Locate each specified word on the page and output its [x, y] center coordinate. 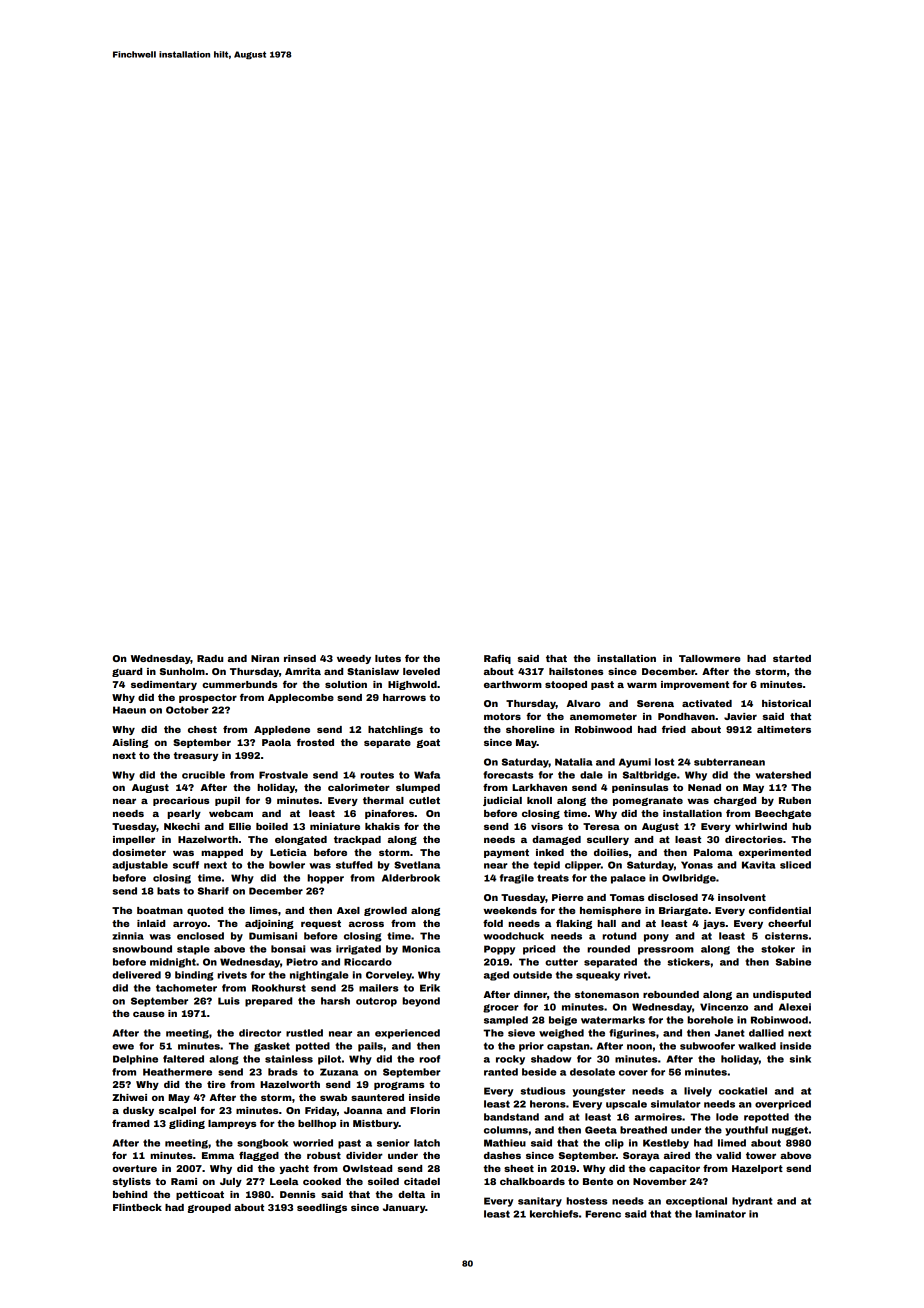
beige [563, 1021]
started [792, 658]
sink [800, 1059]
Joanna [363, 1110]
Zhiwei [129, 1097]
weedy [354, 659]
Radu [210, 658]
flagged [259, 1156]
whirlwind [761, 826]
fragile [517, 879]
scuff [186, 865]
